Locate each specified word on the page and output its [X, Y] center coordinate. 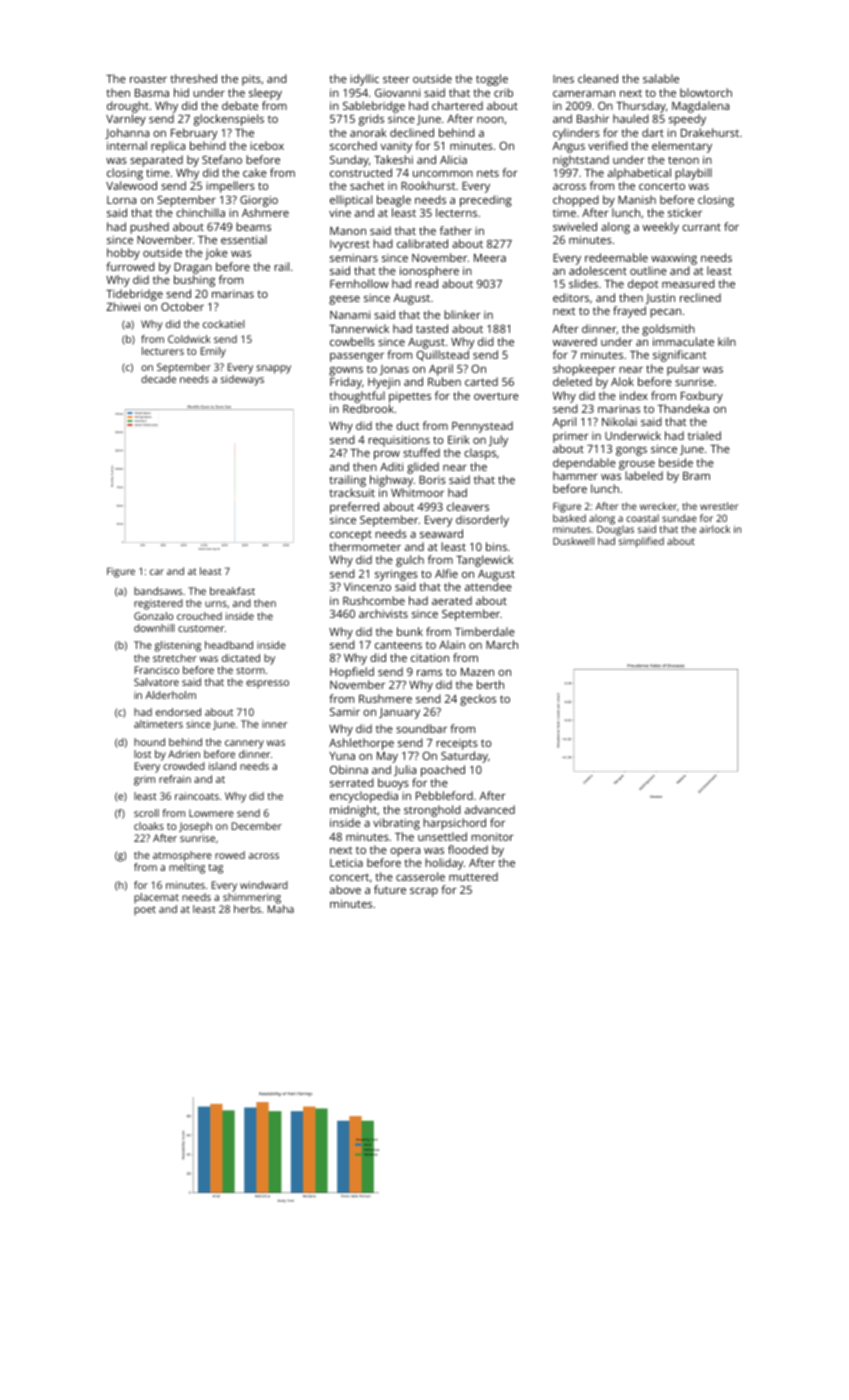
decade [158, 379]
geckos [478, 700]
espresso [267, 684]
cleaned [598, 78]
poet [145, 911]
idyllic [364, 80]
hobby [123, 254]
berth [490, 684]
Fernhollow [359, 283]
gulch [410, 561]
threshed [193, 78]
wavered [575, 341]
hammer [575, 475]
